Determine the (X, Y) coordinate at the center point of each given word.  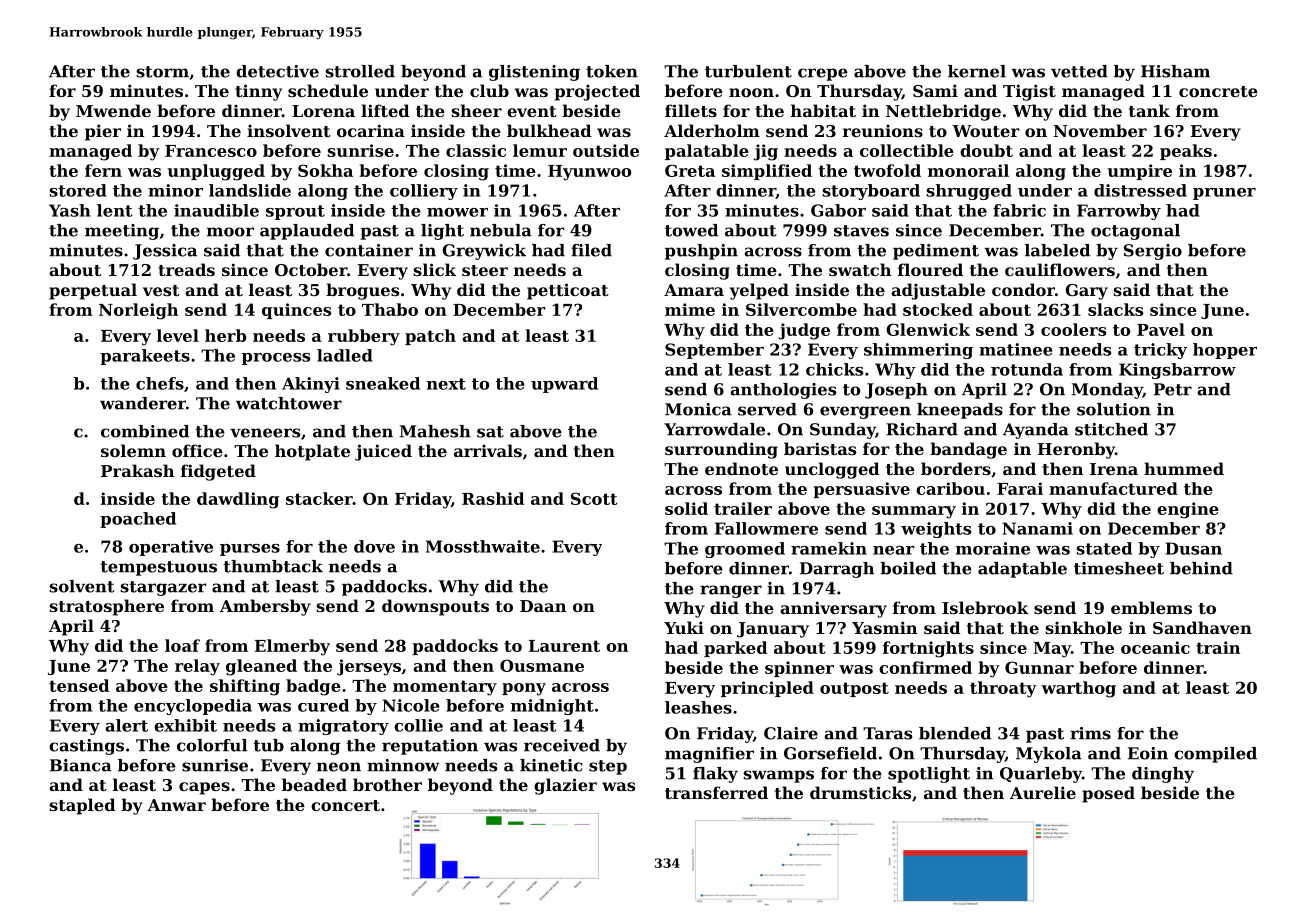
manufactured (1113, 488)
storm (163, 72)
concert (345, 805)
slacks (1115, 309)
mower (457, 212)
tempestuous (158, 568)
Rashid (493, 498)
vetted (1079, 71)
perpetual (93, 291)
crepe (823, 74)
